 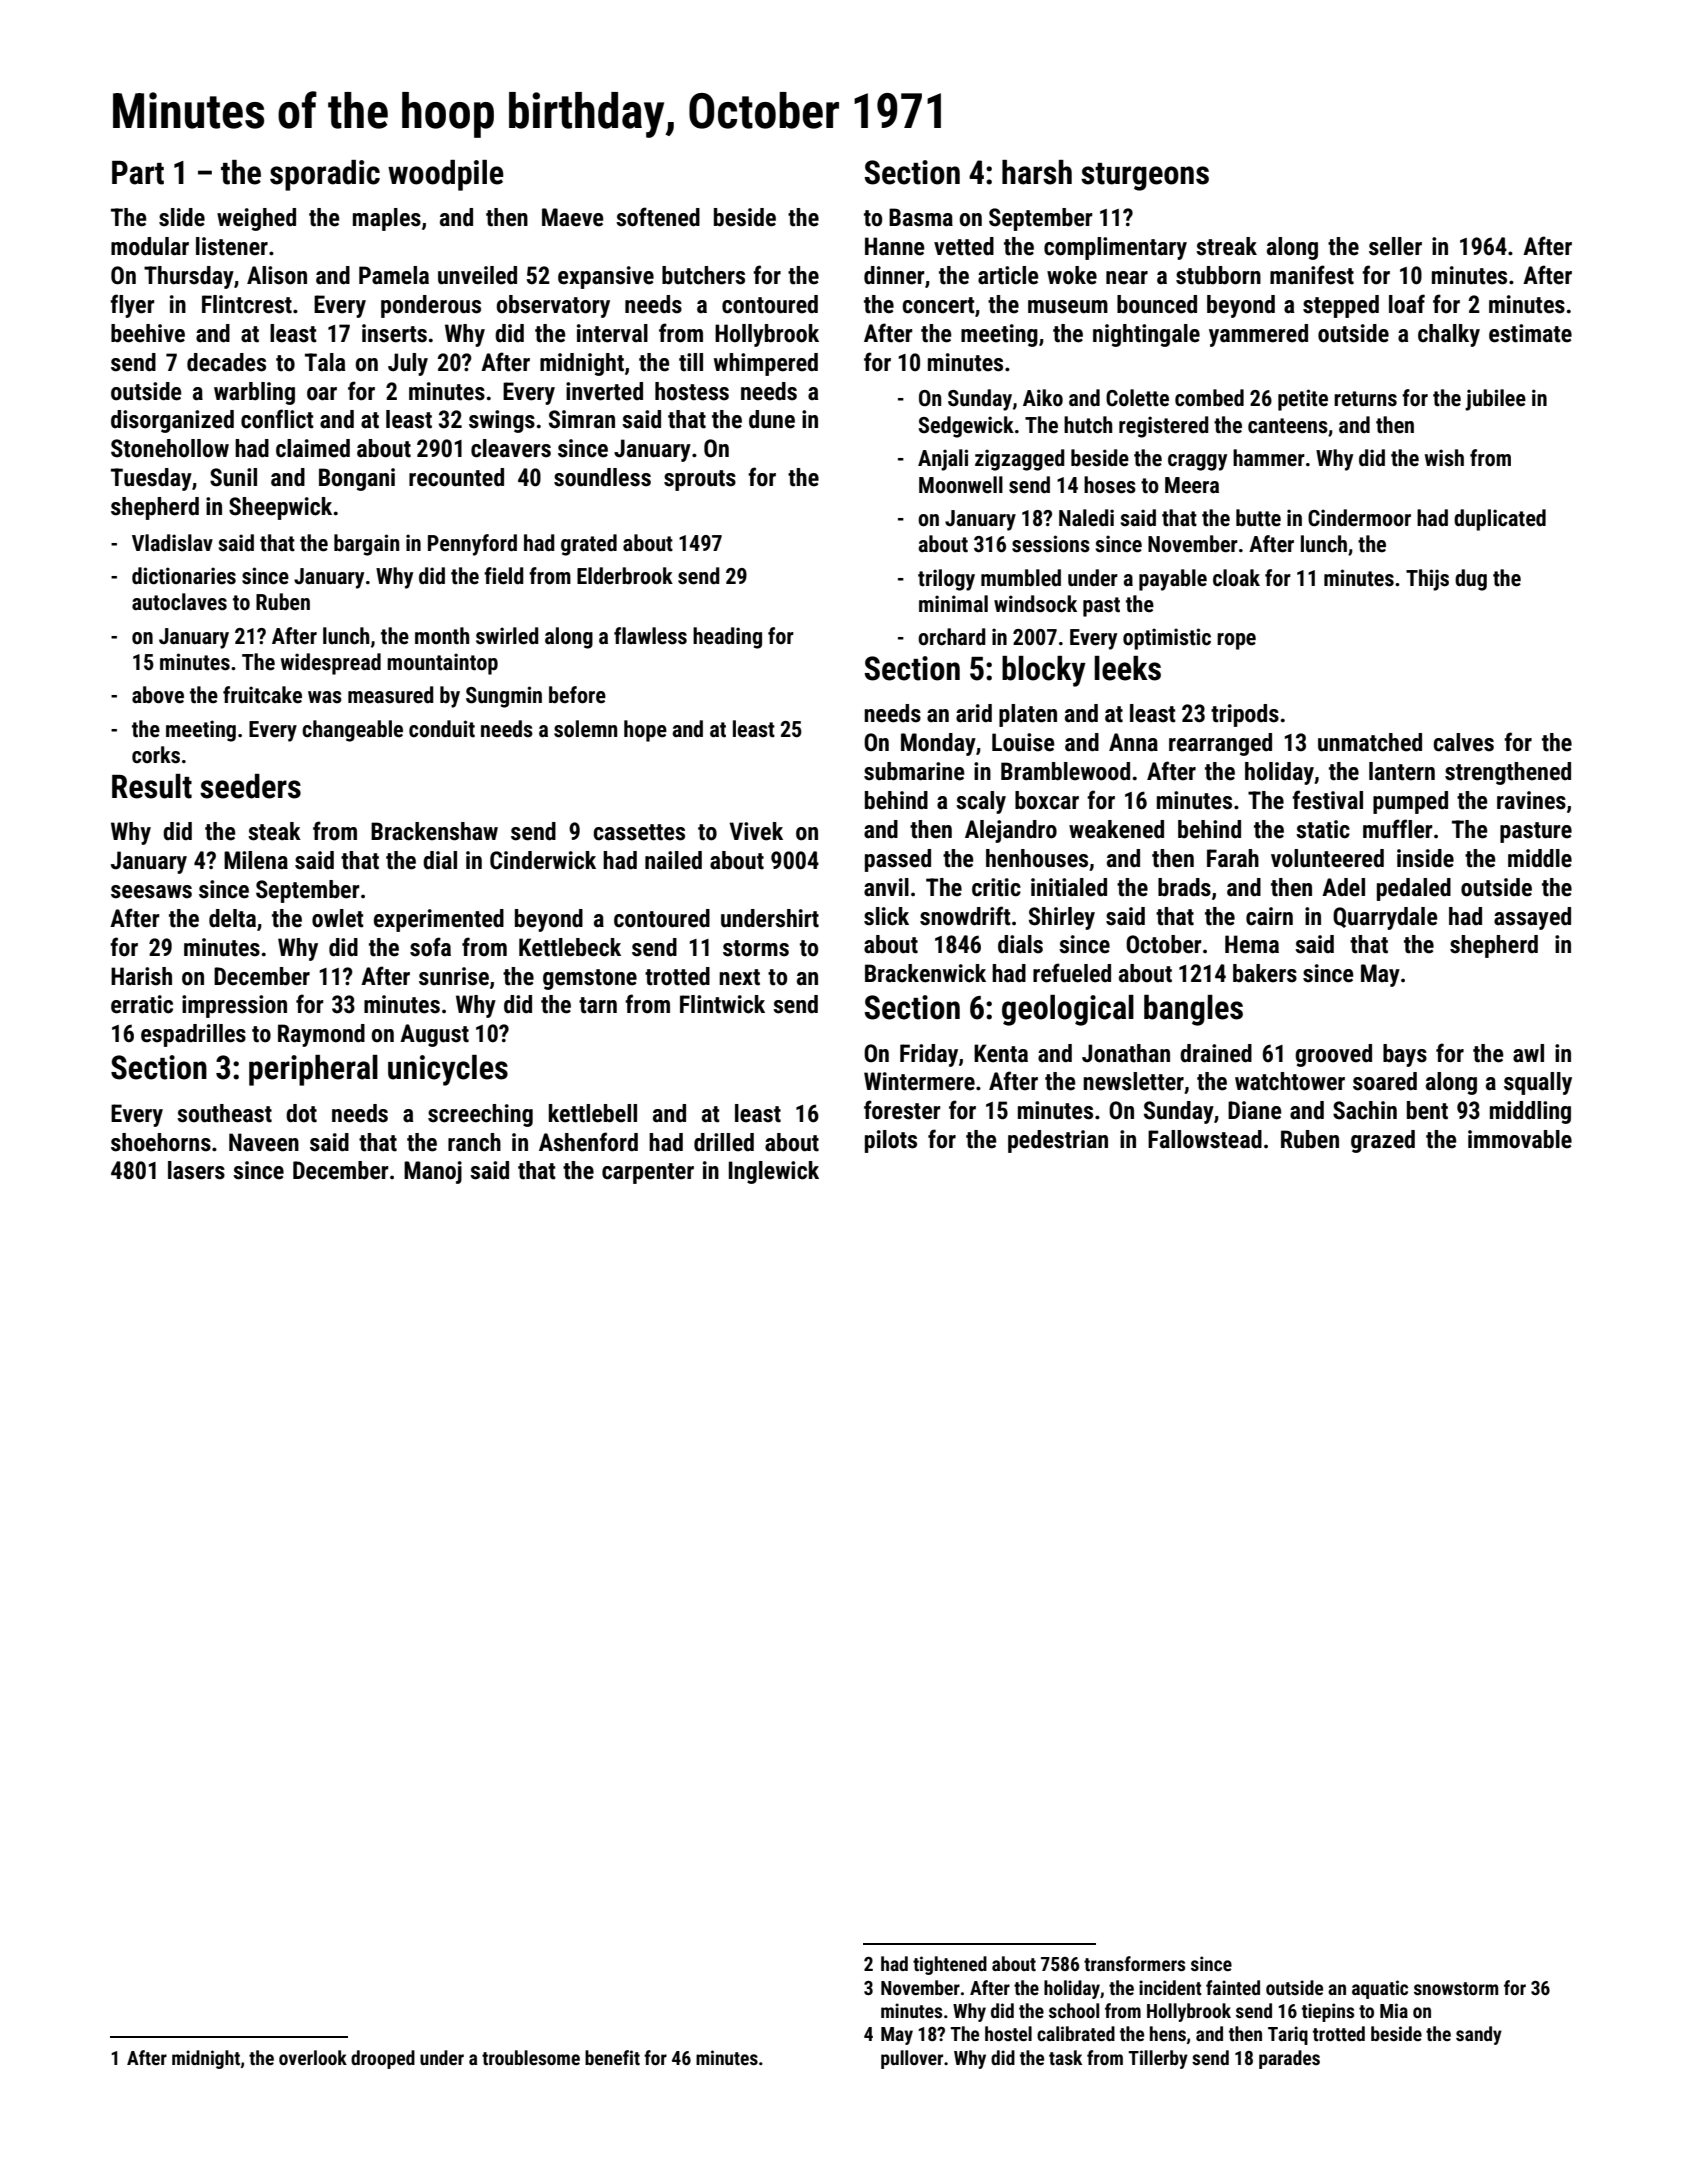 I want to click on expansive, so click(x=606, y=277).
